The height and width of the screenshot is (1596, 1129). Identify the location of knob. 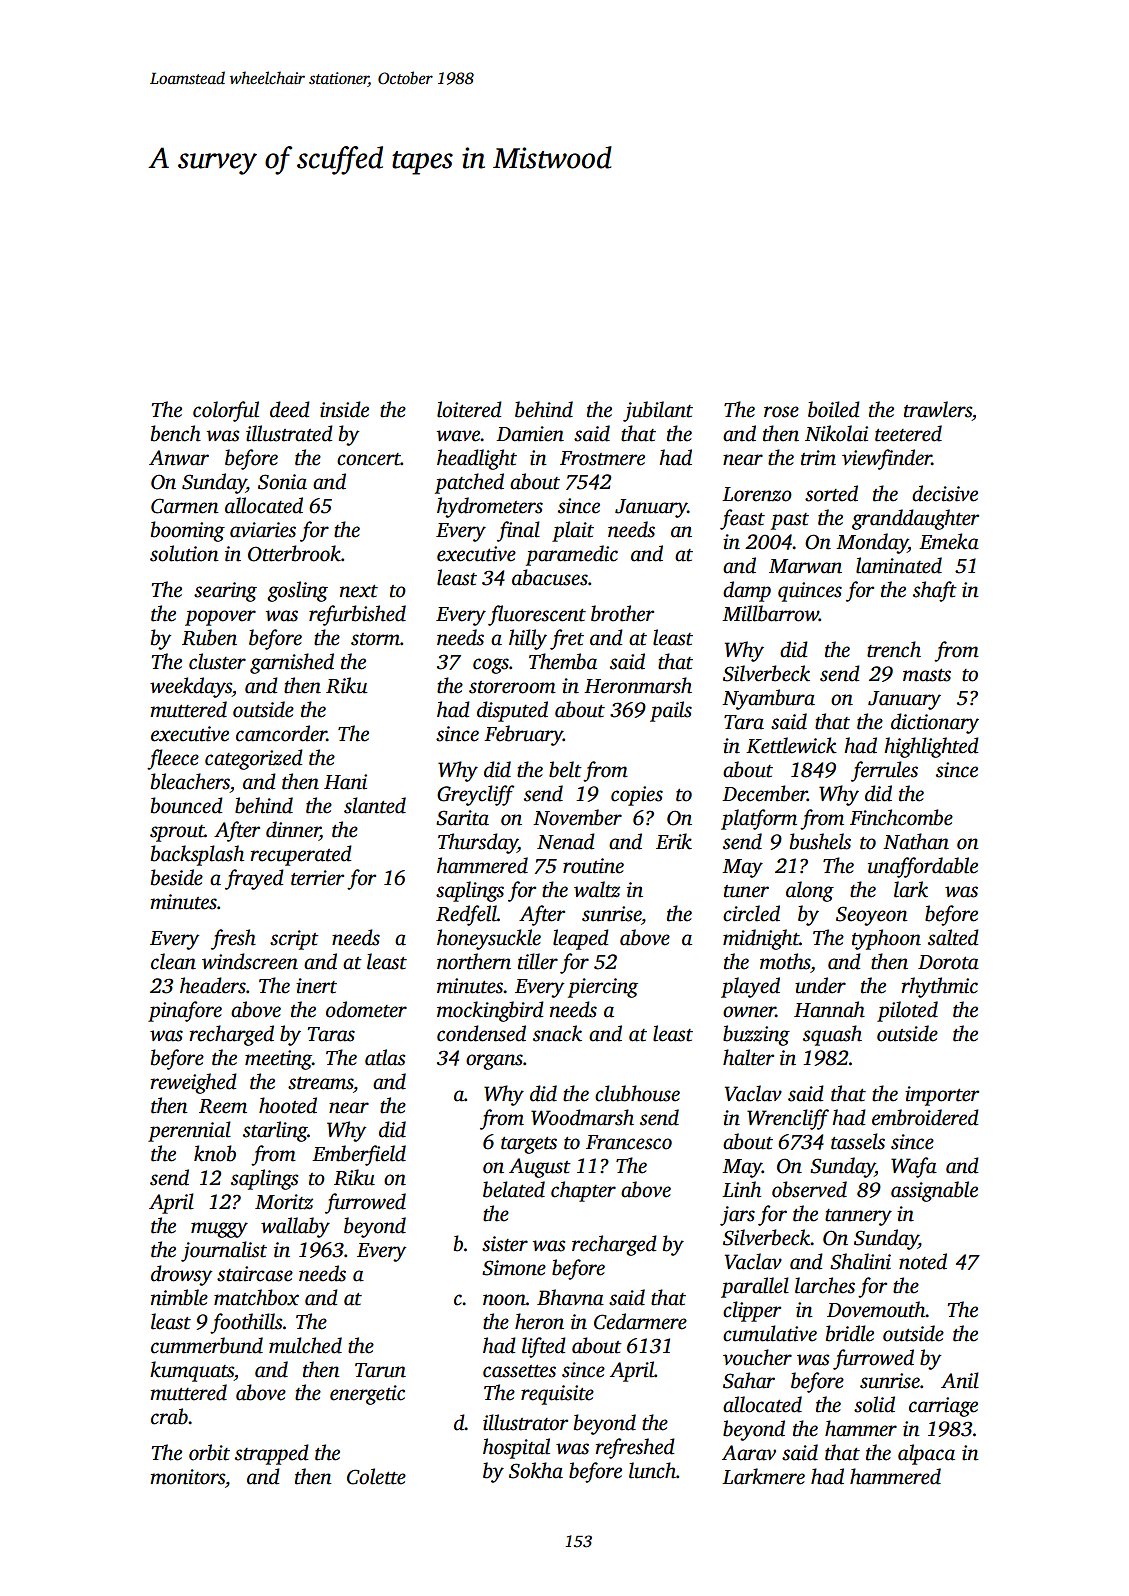
(215, 1153).
